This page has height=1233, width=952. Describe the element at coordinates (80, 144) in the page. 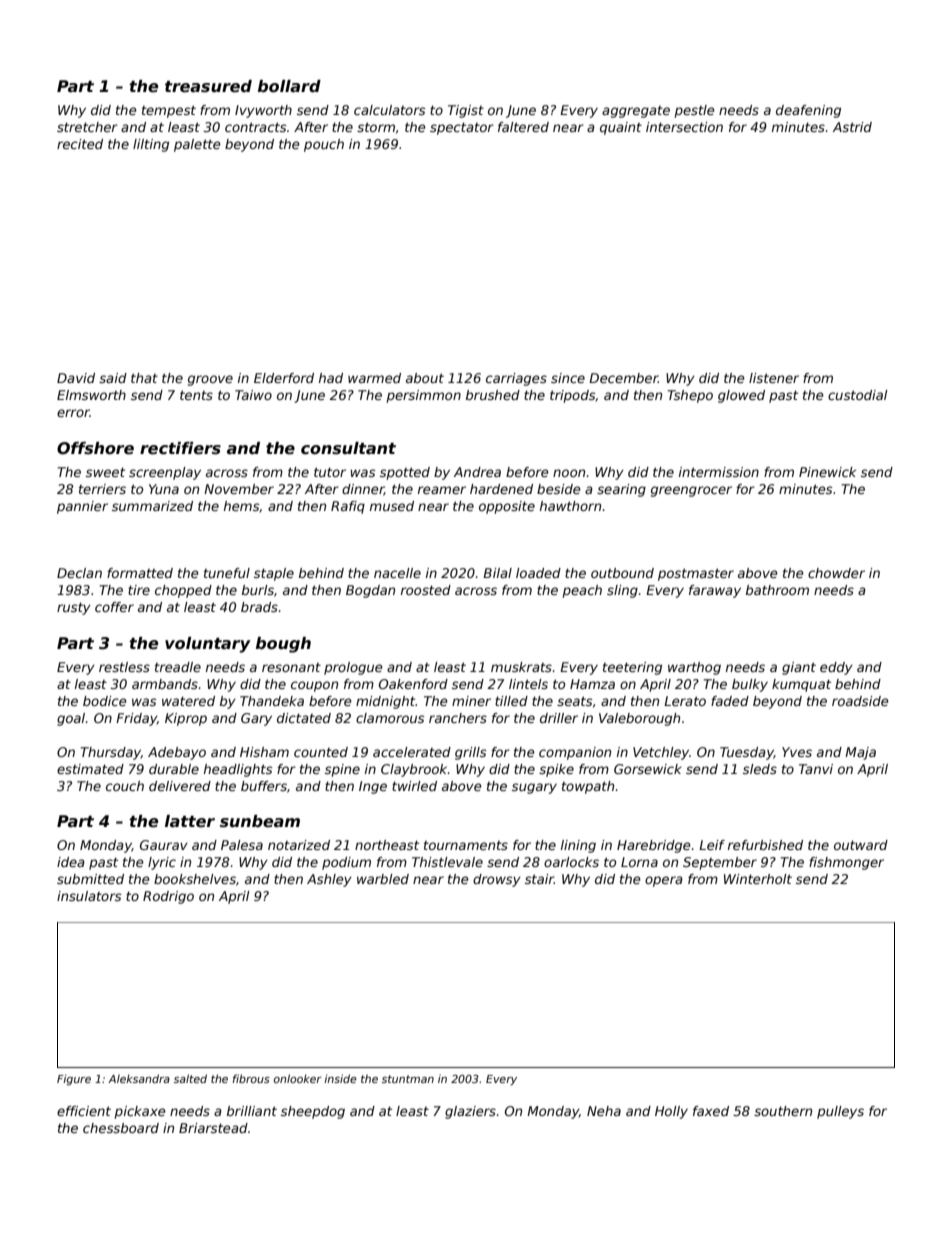

I see `recited` at that location.
